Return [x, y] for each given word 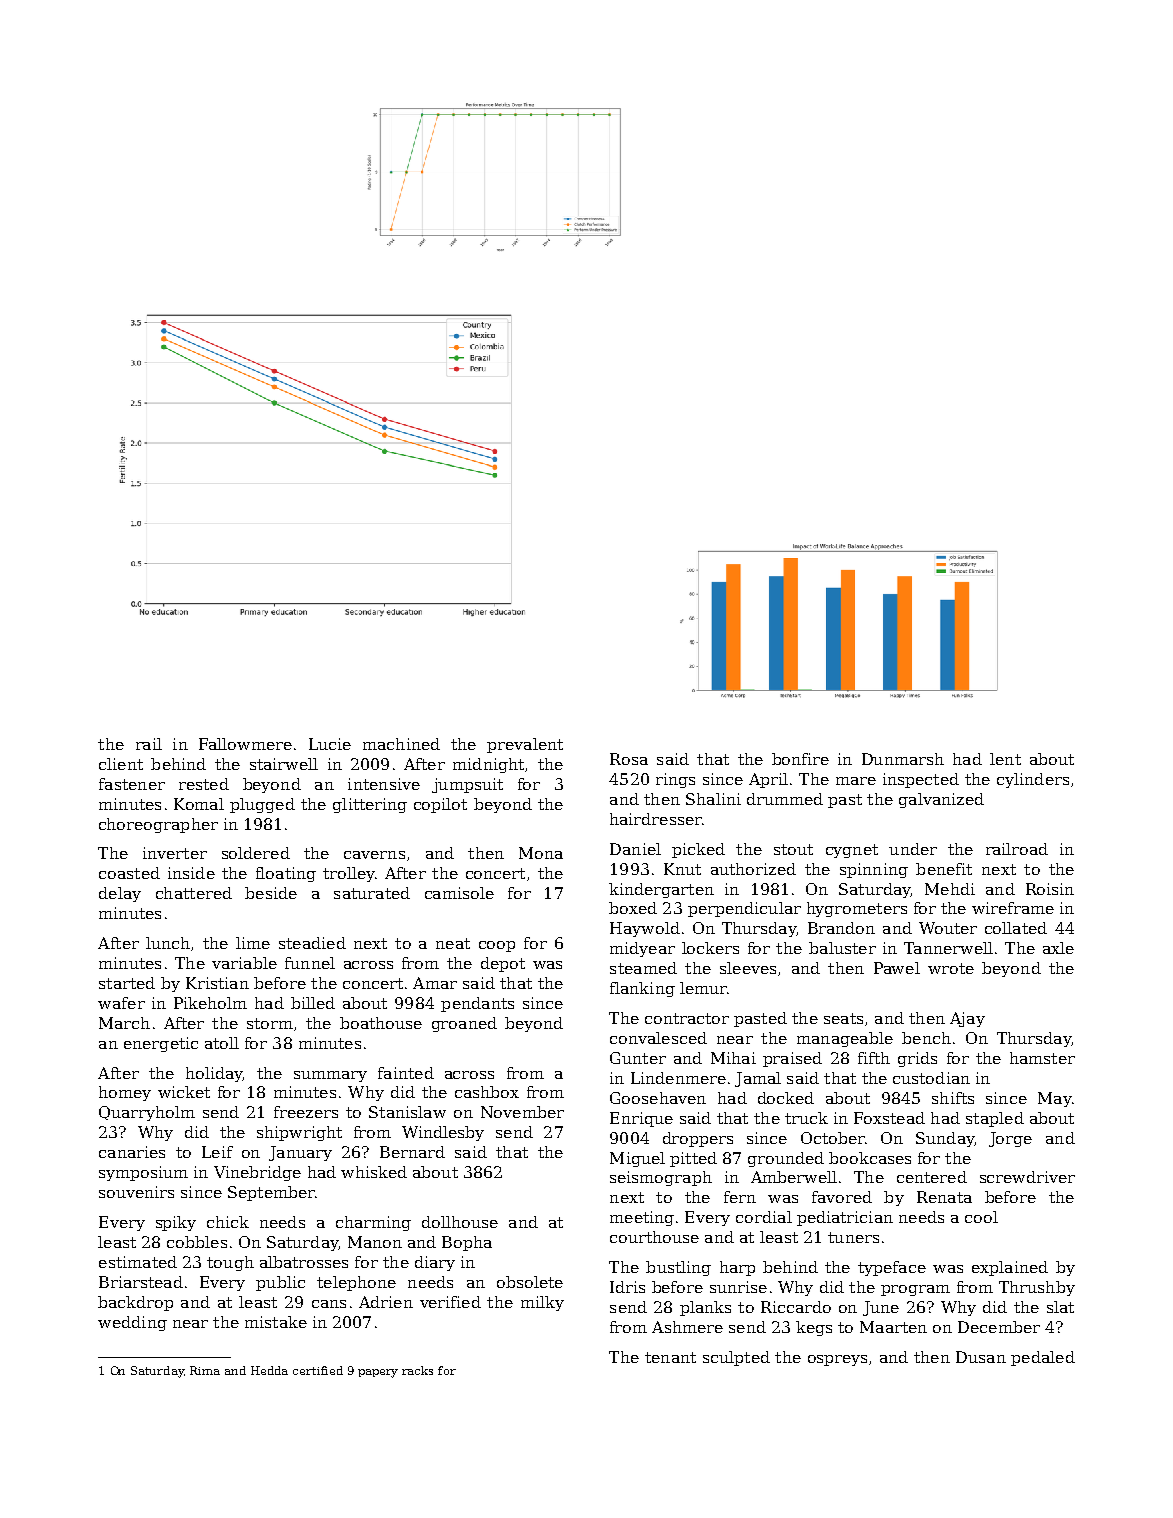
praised [792, 1059]
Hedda [269, 1370]
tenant [670, 1357]
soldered [256, 853]
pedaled [1043, 1358]
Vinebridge [257, 1173]
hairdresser [656, 819]
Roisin [1050, 889]
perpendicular [744, 909]
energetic [161, 1044]
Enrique [641, 1119]
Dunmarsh [903, 759]
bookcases [870, 1158]
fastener [132, 784]
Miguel [637, 1159]
